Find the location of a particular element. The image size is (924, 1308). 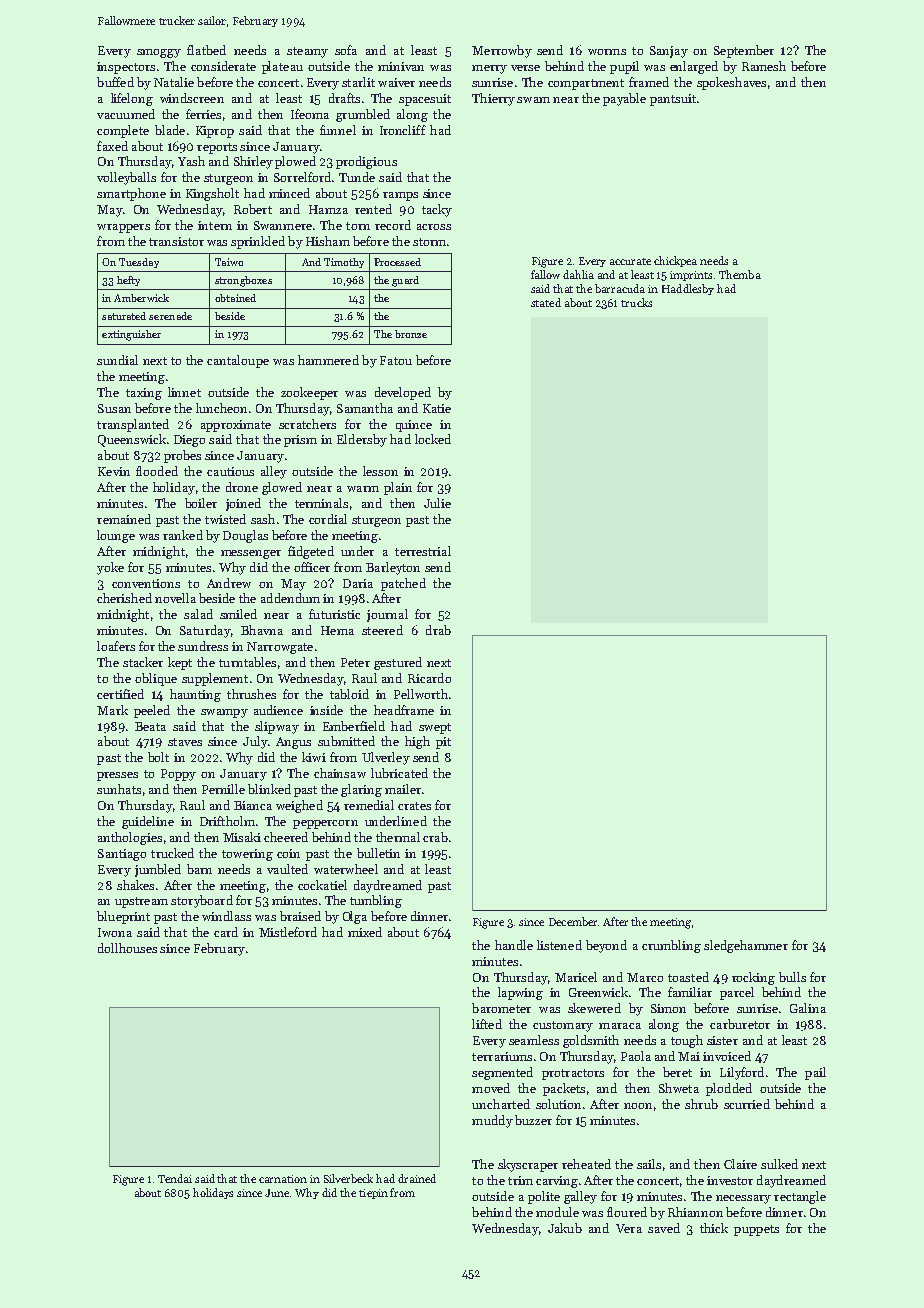

drained is located at coordinates (417, 1178).
